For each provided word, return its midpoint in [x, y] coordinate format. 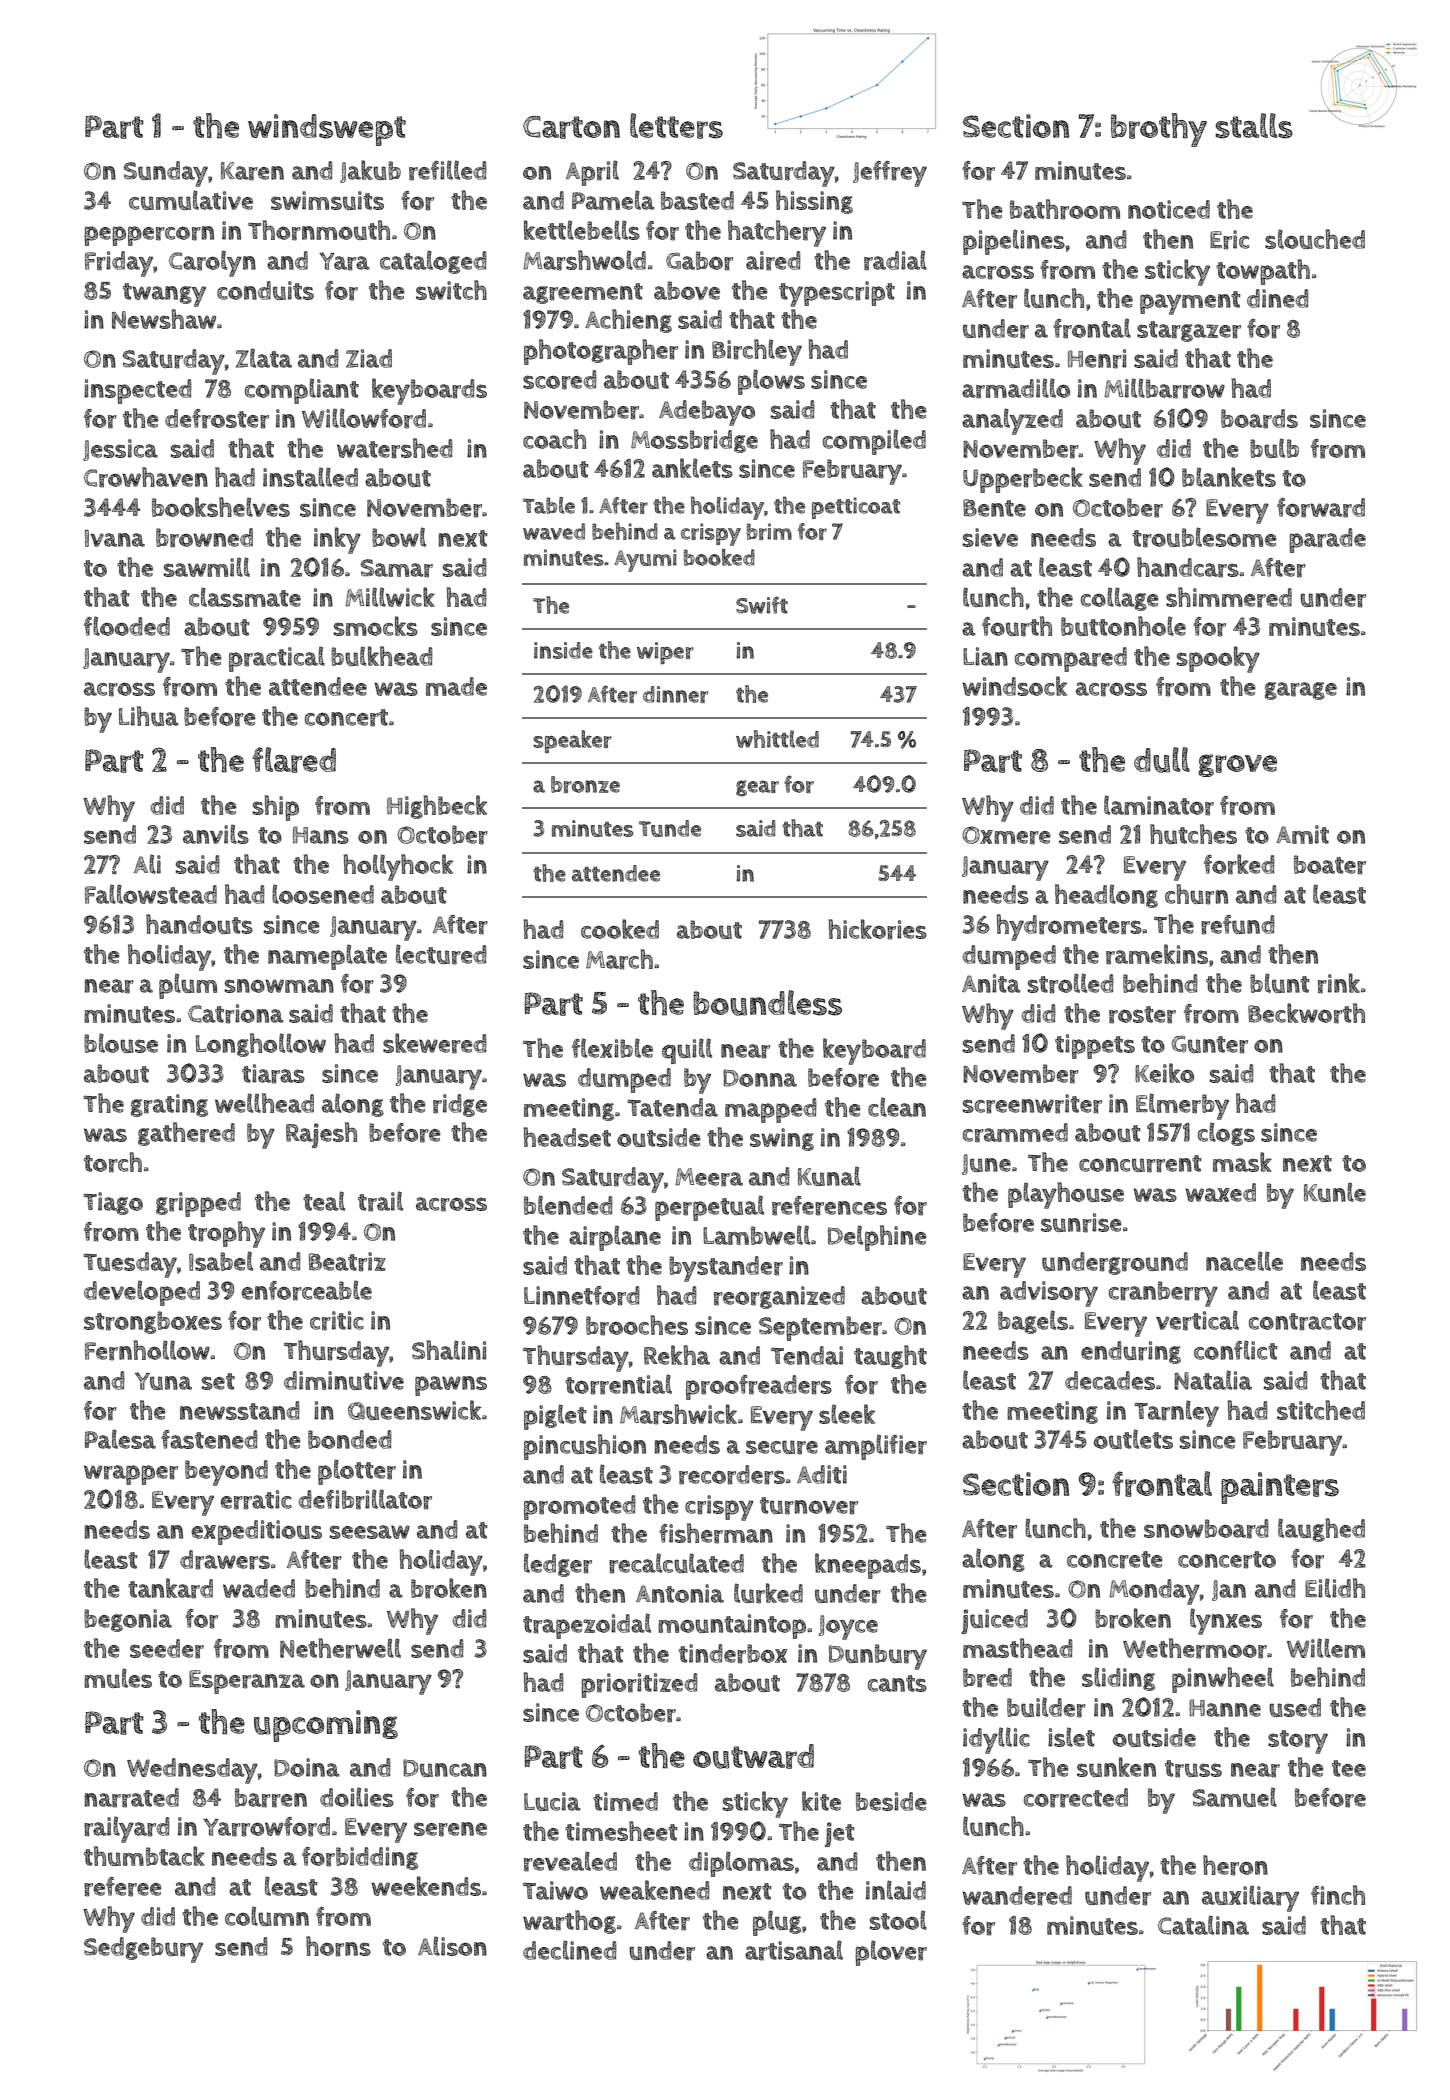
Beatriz [347, 1262]
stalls [1254, 126]
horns [338, 1946]
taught [890, 1357]
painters [1280, 1488]
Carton [571, 127]
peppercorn [149, 236]
